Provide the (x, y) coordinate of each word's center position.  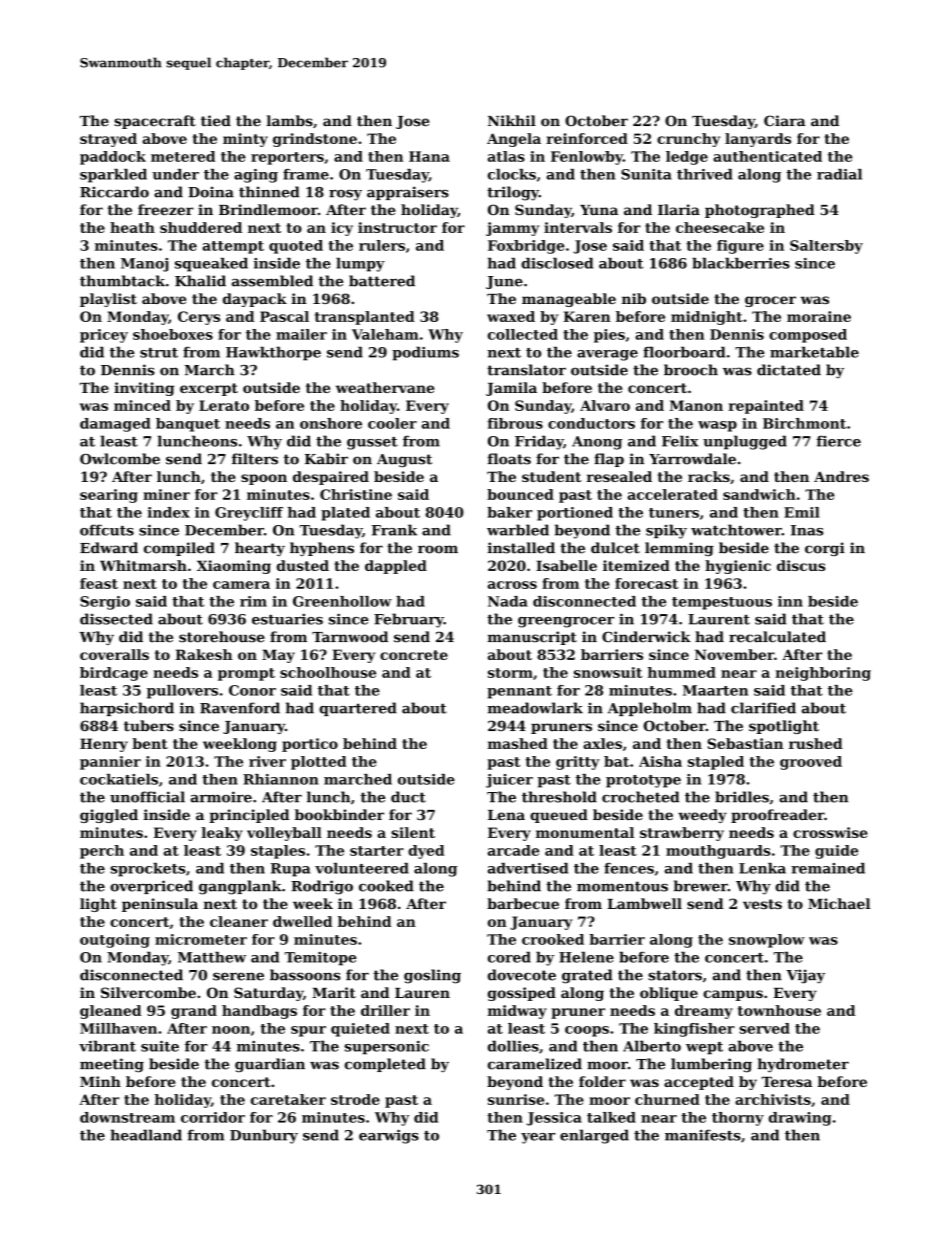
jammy (512, 229)
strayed (108, 140)
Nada (508, 601)
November (734, 654)
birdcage (114, 674)
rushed (816, 743)
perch (102, 852)
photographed (760, 211)
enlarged (594, 1136)
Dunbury (264, 1136)
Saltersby (826, 247)
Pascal (284, 316)
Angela (514, 140)
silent (413, 832)
